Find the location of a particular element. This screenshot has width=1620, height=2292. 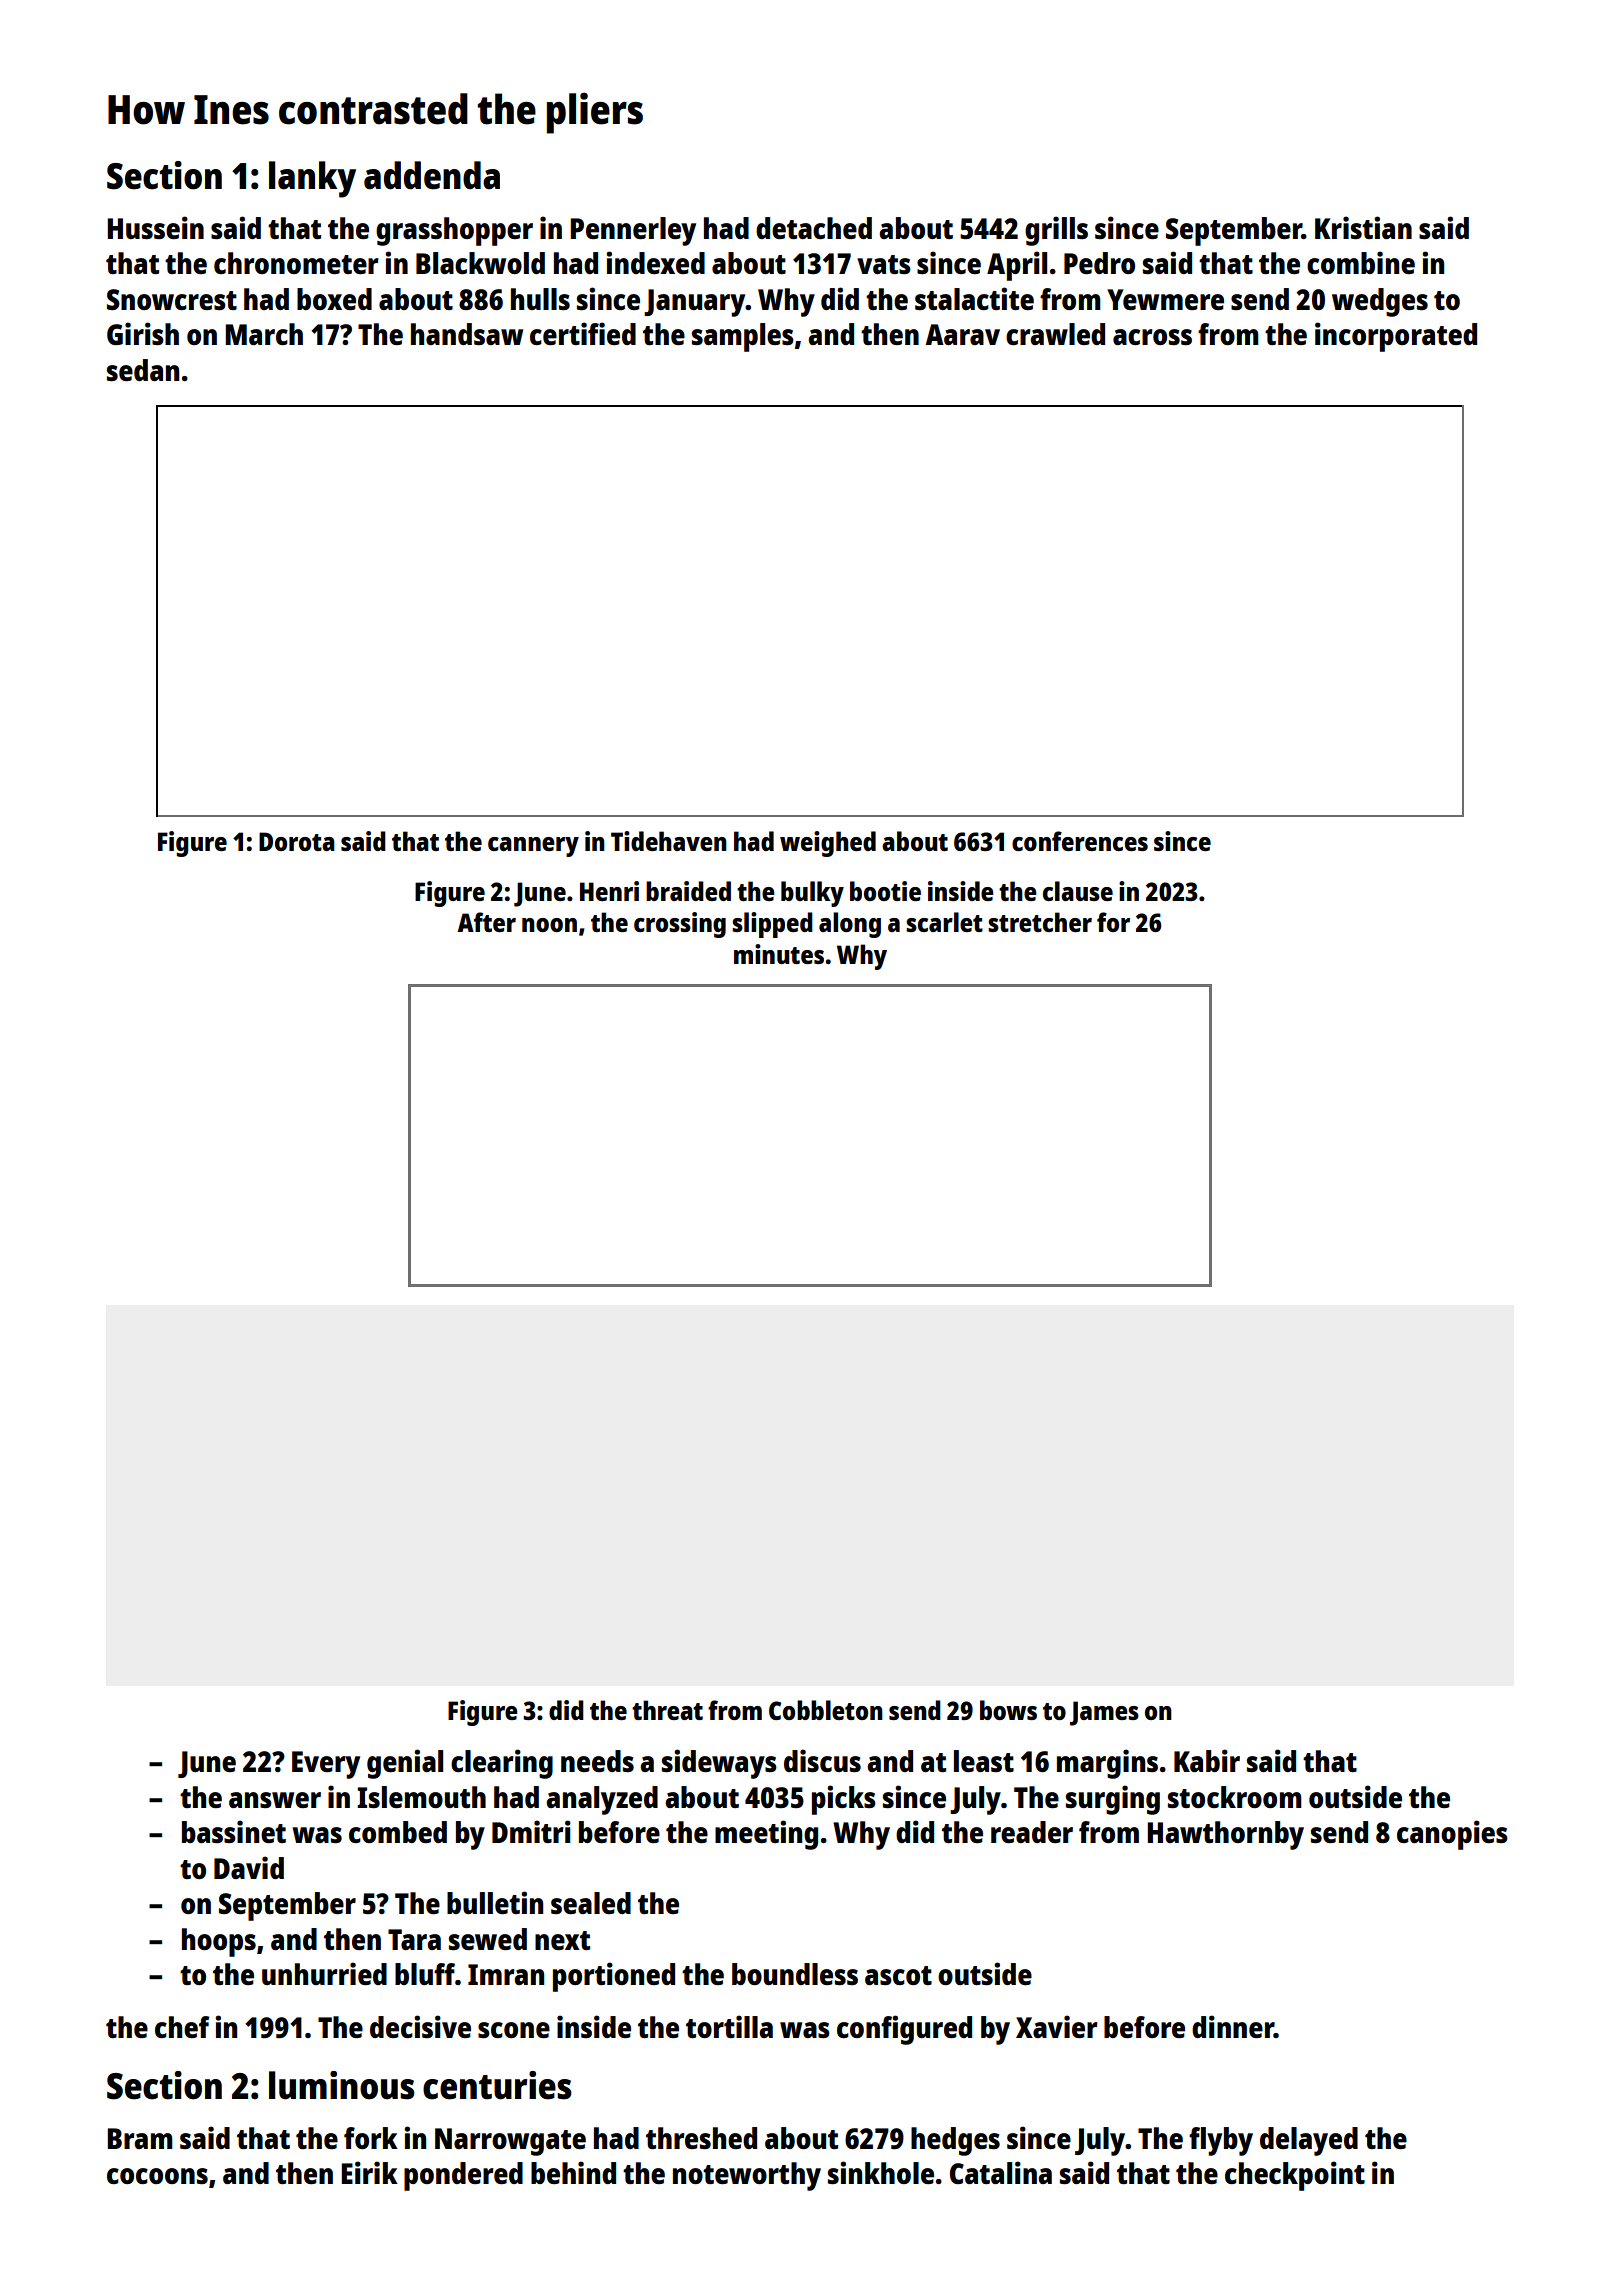

After is located at coordinates (486, 922).
